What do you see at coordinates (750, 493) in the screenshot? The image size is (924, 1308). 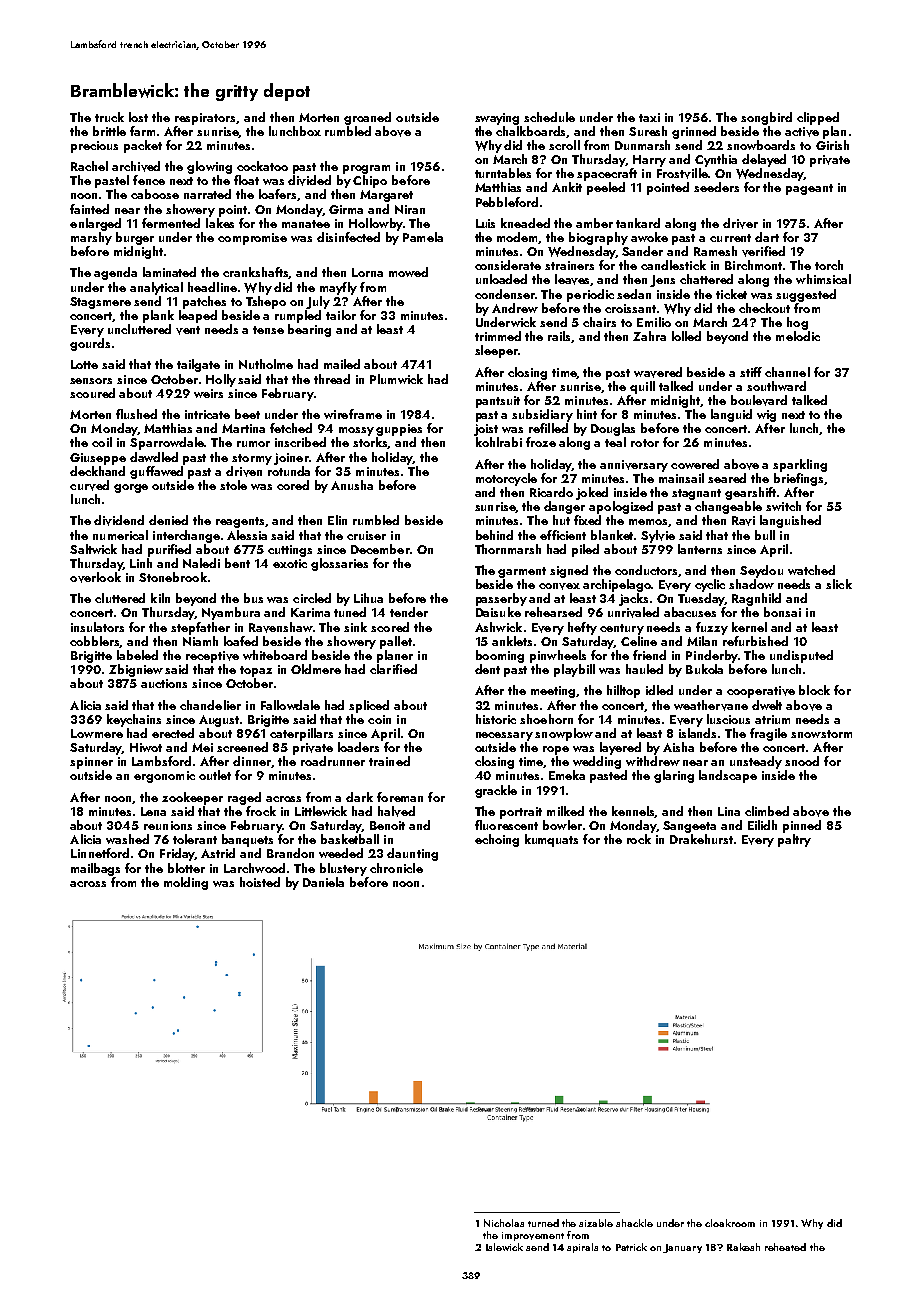 I see `gearshift` at bounding box center [750, 493].
